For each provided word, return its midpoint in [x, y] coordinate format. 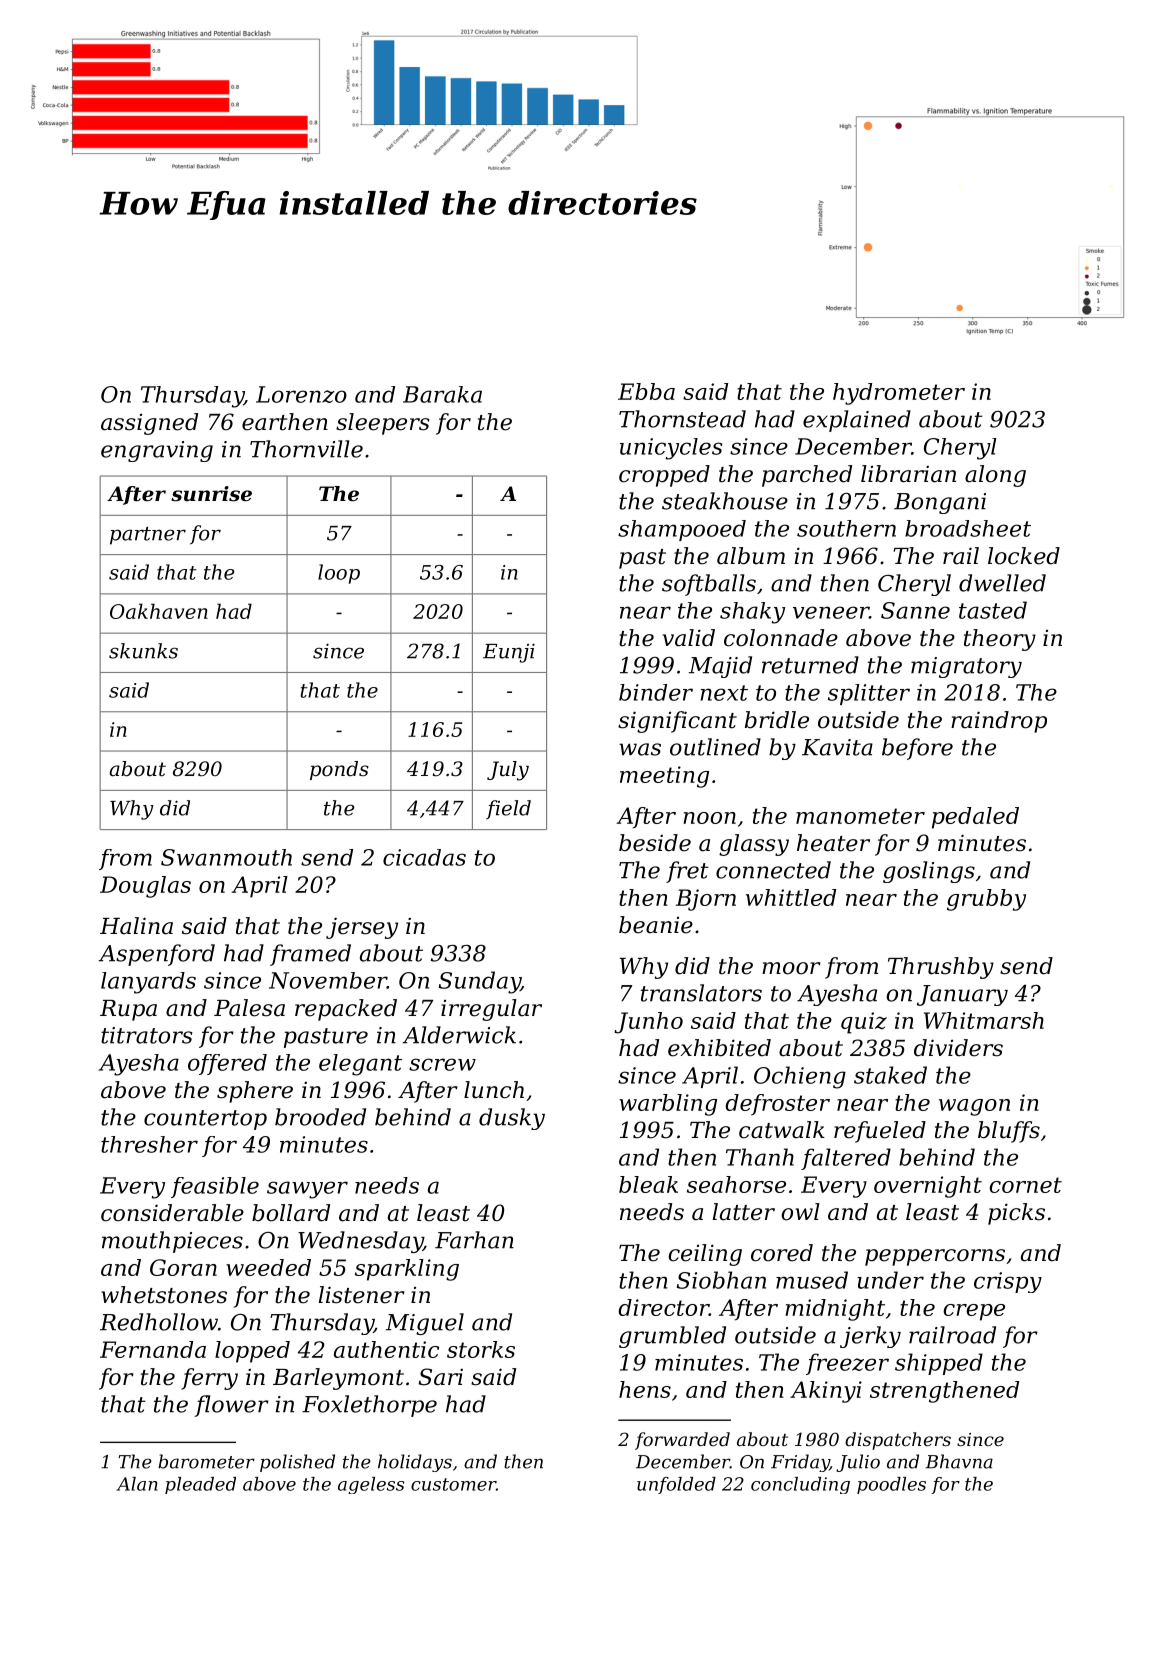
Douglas [145, 887]
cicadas [424, 857]
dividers [958, 1048]
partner [148, 536]
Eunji [509, 653]
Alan [136, 1484]
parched [807, 476]
